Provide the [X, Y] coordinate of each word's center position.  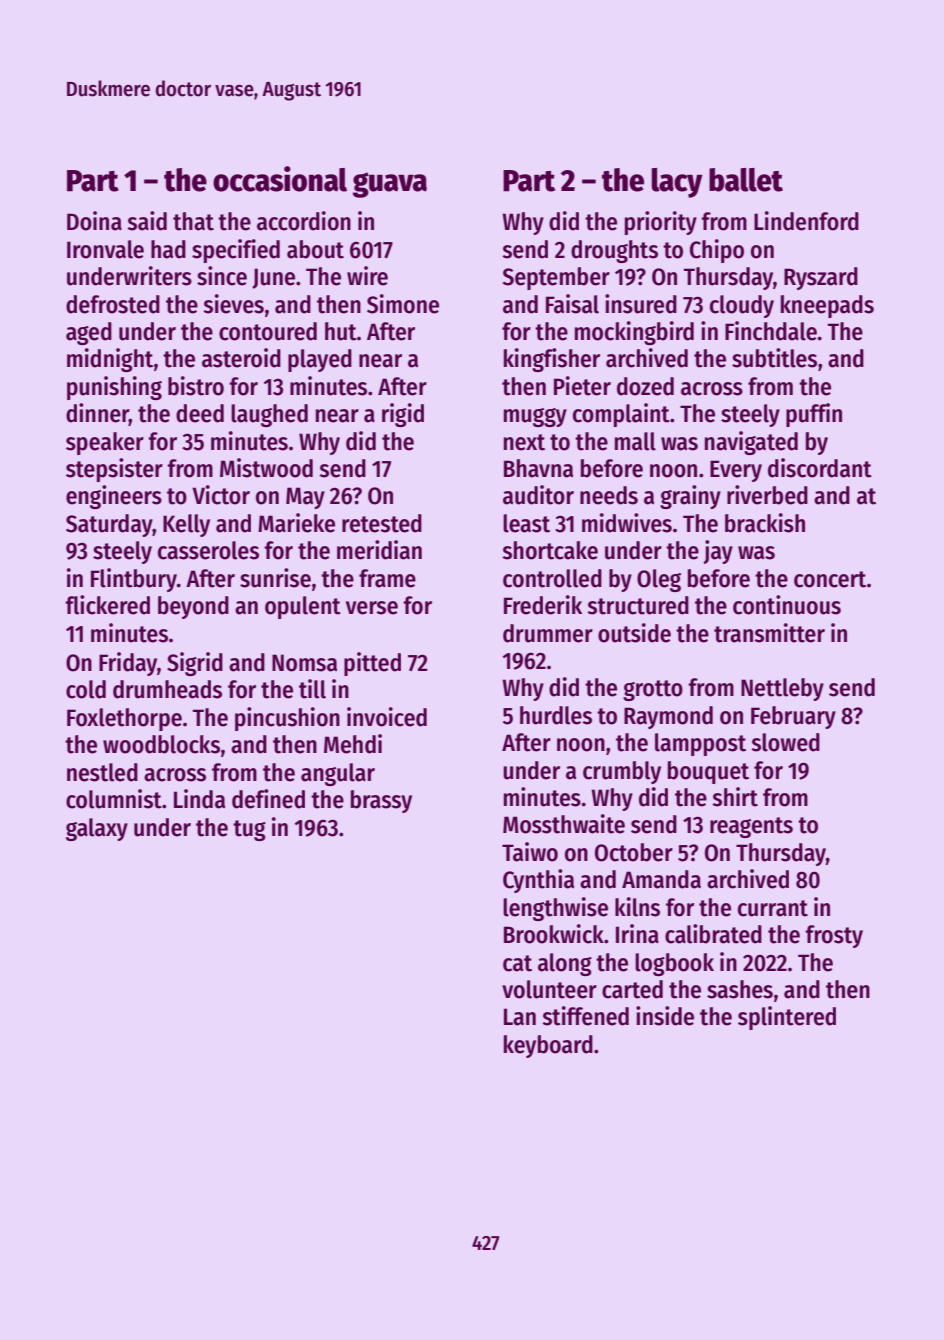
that [193, 221]
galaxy [97, 829]
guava [390, 185]
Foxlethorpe [124, 719]
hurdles [556, 715]
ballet [746, 180]
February [793, 717]
